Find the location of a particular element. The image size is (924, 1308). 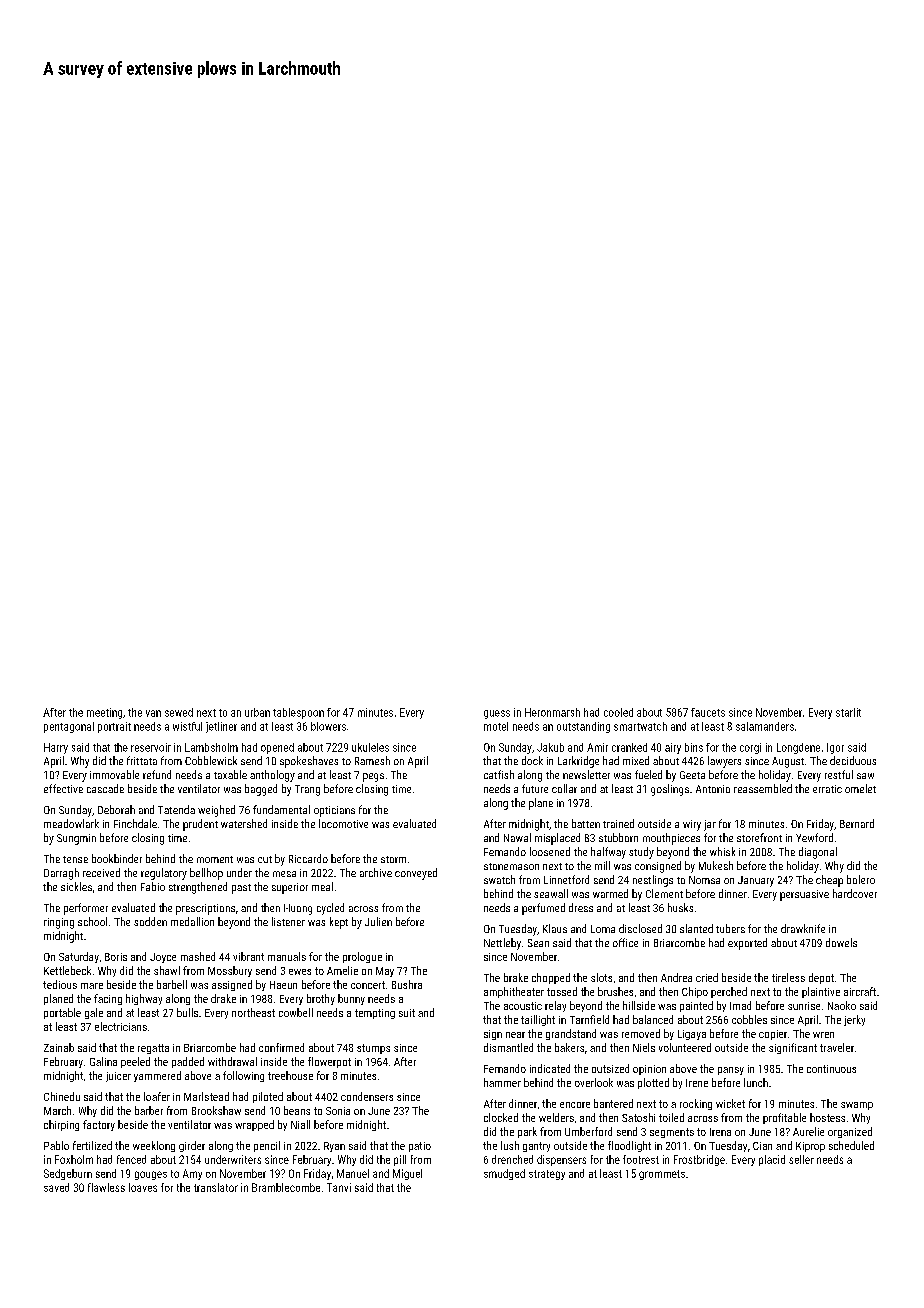

flawless is located at coordinates (106, 1187).
